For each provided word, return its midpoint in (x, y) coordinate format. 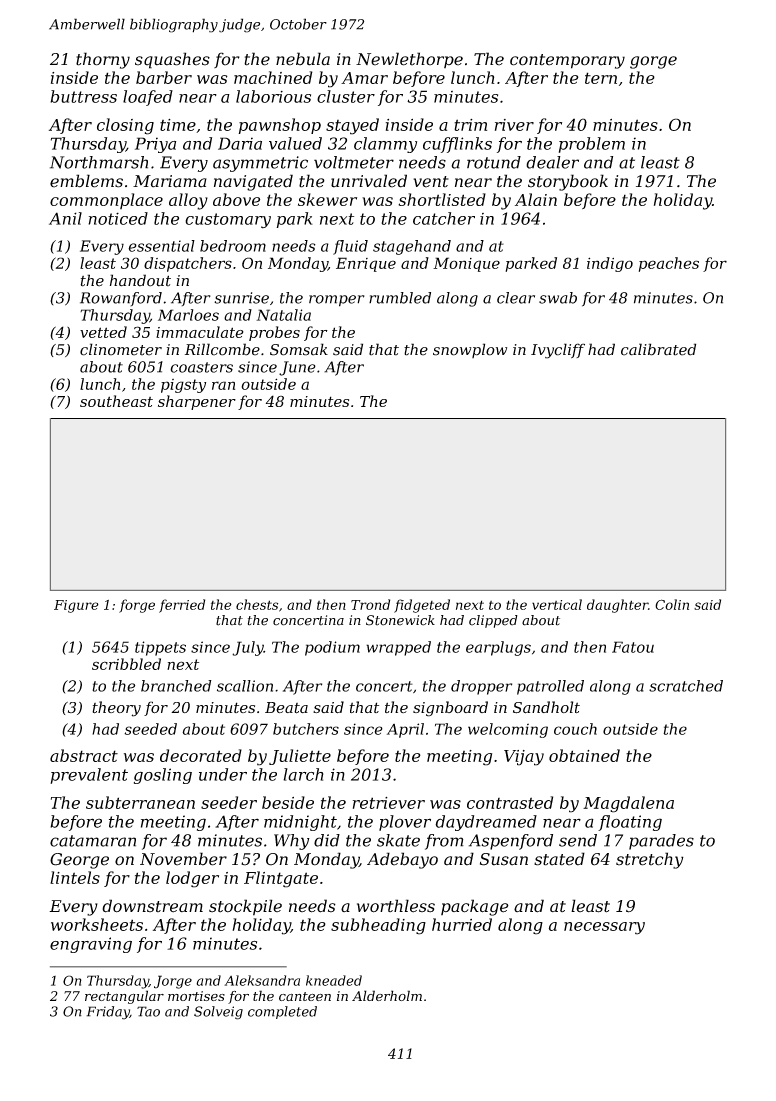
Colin (672, 604)
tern (601, 78)
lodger (192, 879)
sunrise (241, 298)
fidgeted (422, 606)
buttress (83, 96)
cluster (346, 96)
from (444, 842)
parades (661, 842)
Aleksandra (262, 980)
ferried (182, 606)
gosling (163, 776)
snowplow (470, 350)
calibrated (658, 349)
